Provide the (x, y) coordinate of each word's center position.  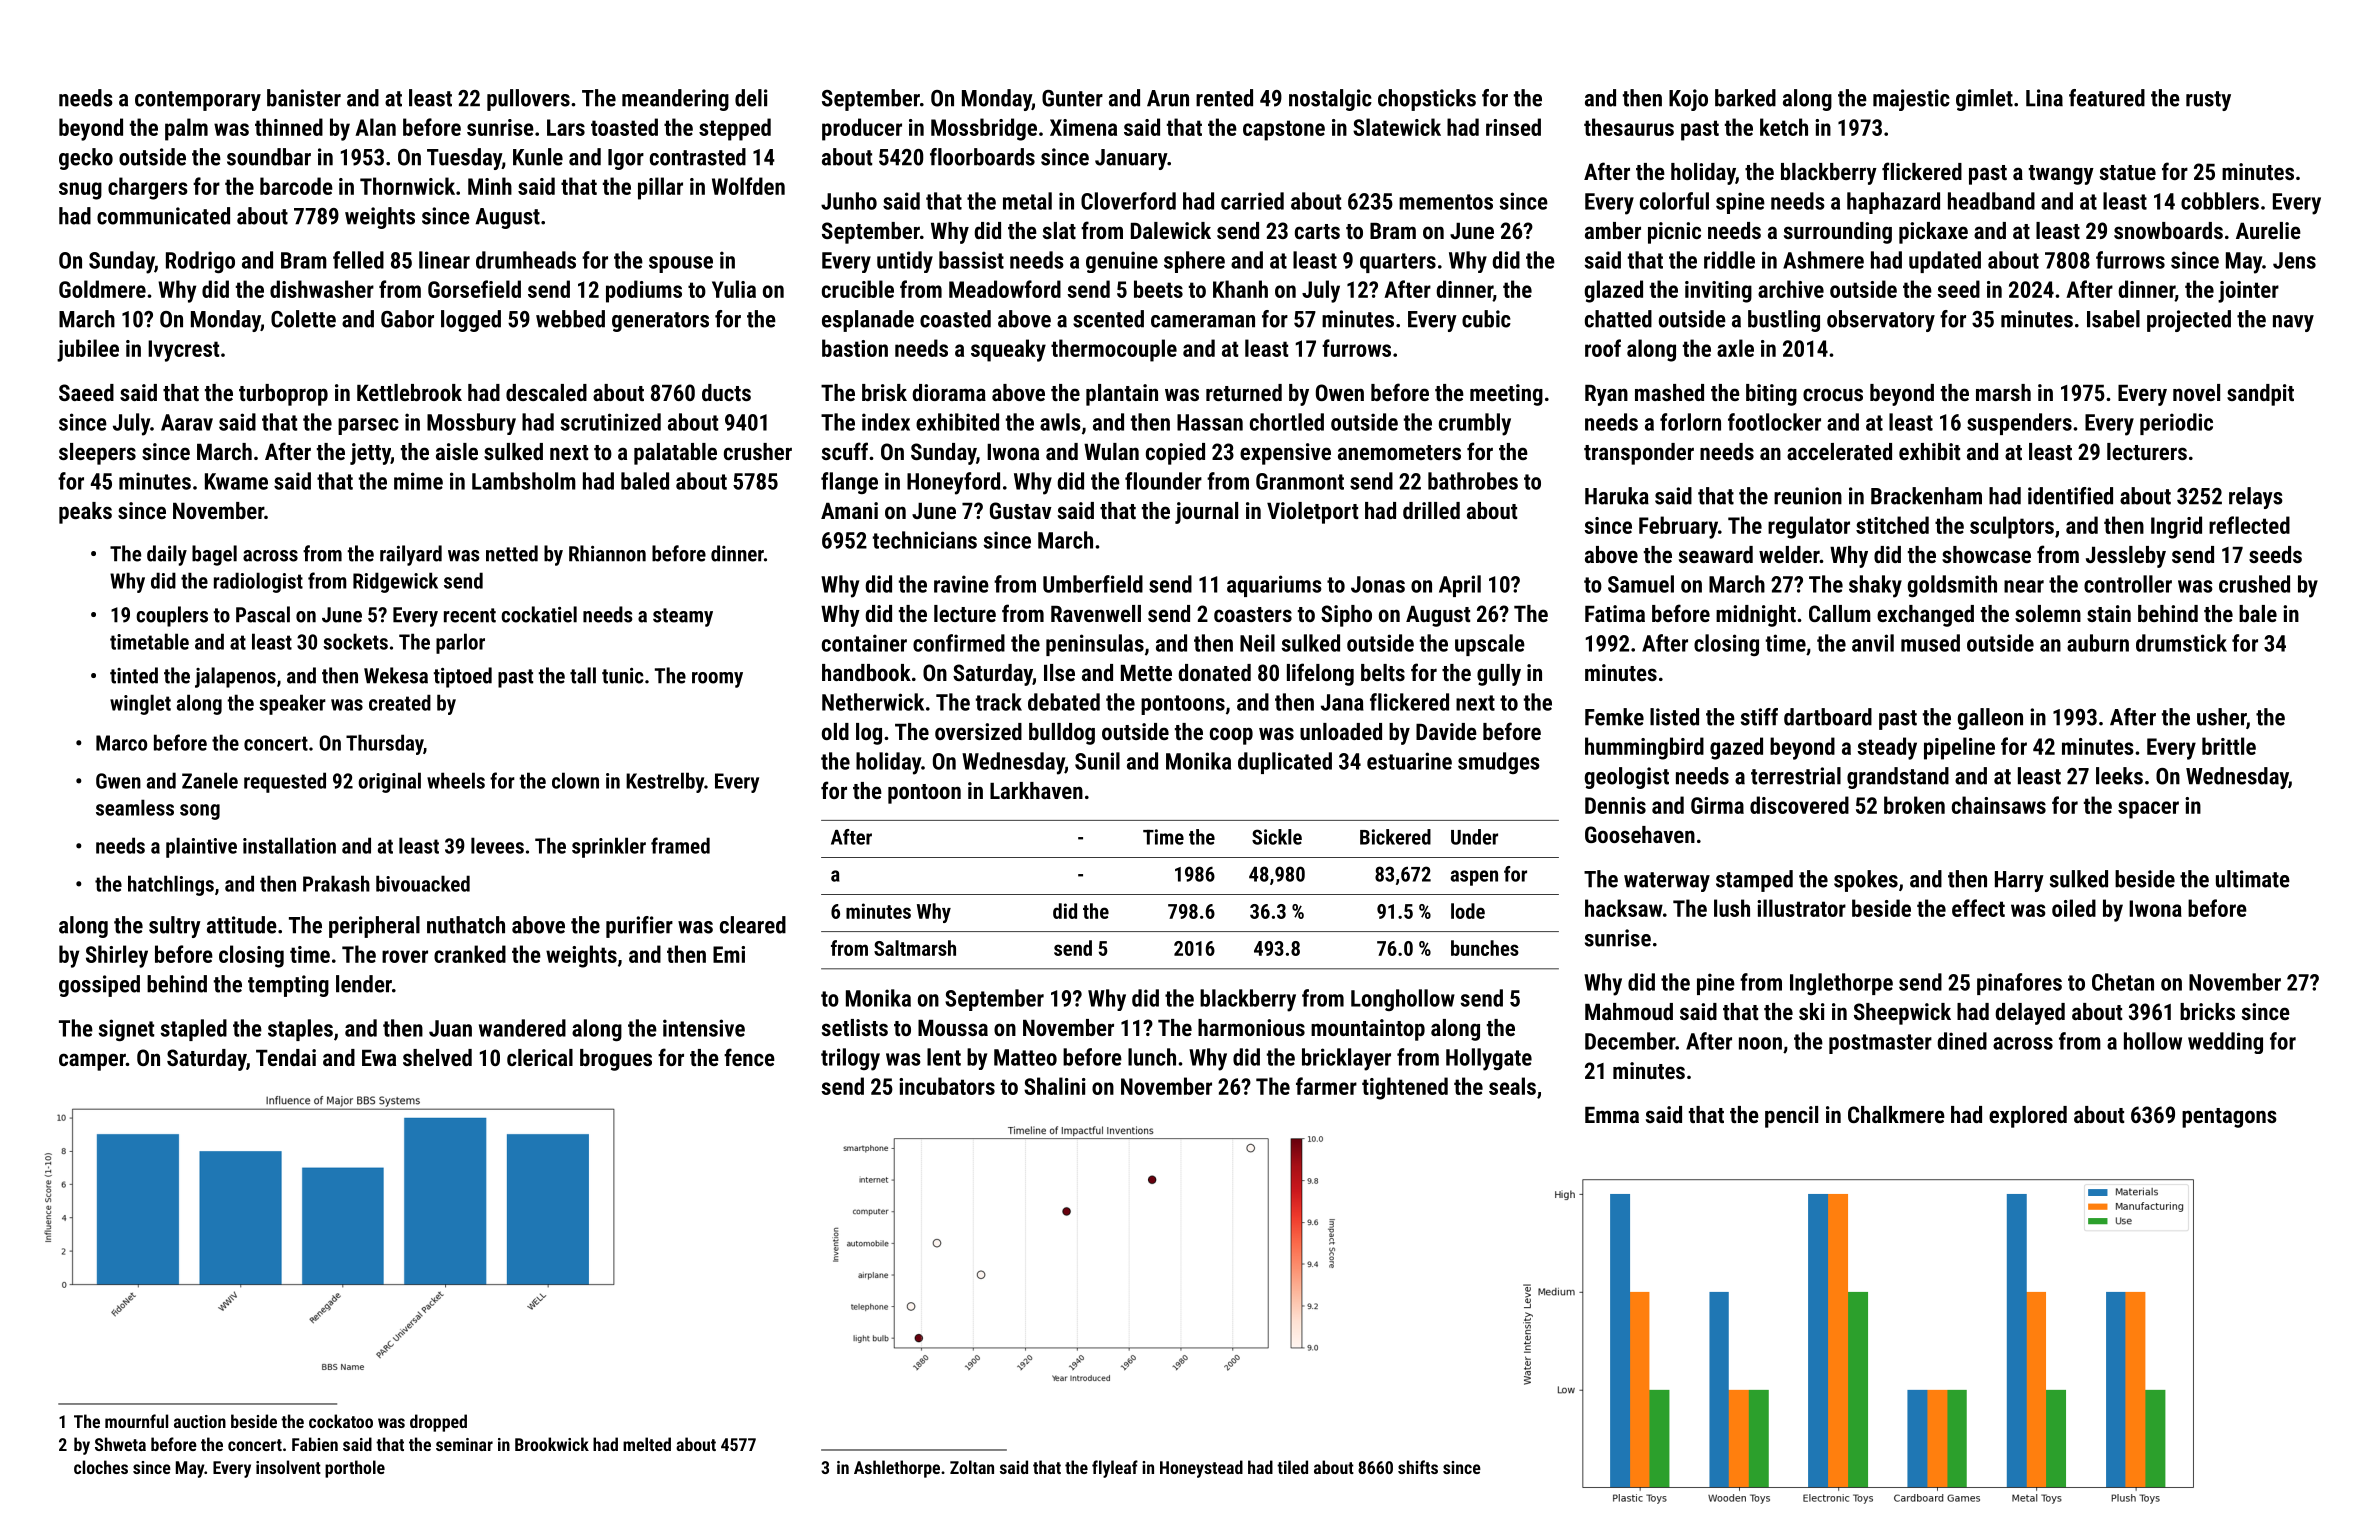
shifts (1418, 1467)
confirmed (959, 643)
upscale (1490, 645)
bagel (214, 555)
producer (862, 129)
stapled (194, 1030)
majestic (1911, 100)
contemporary (198, 101)
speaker (292, 704)
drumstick (2181, 643)
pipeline (1959, 748)
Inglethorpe (1841, 984)
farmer (1326, 1086)
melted (647, 1444)
